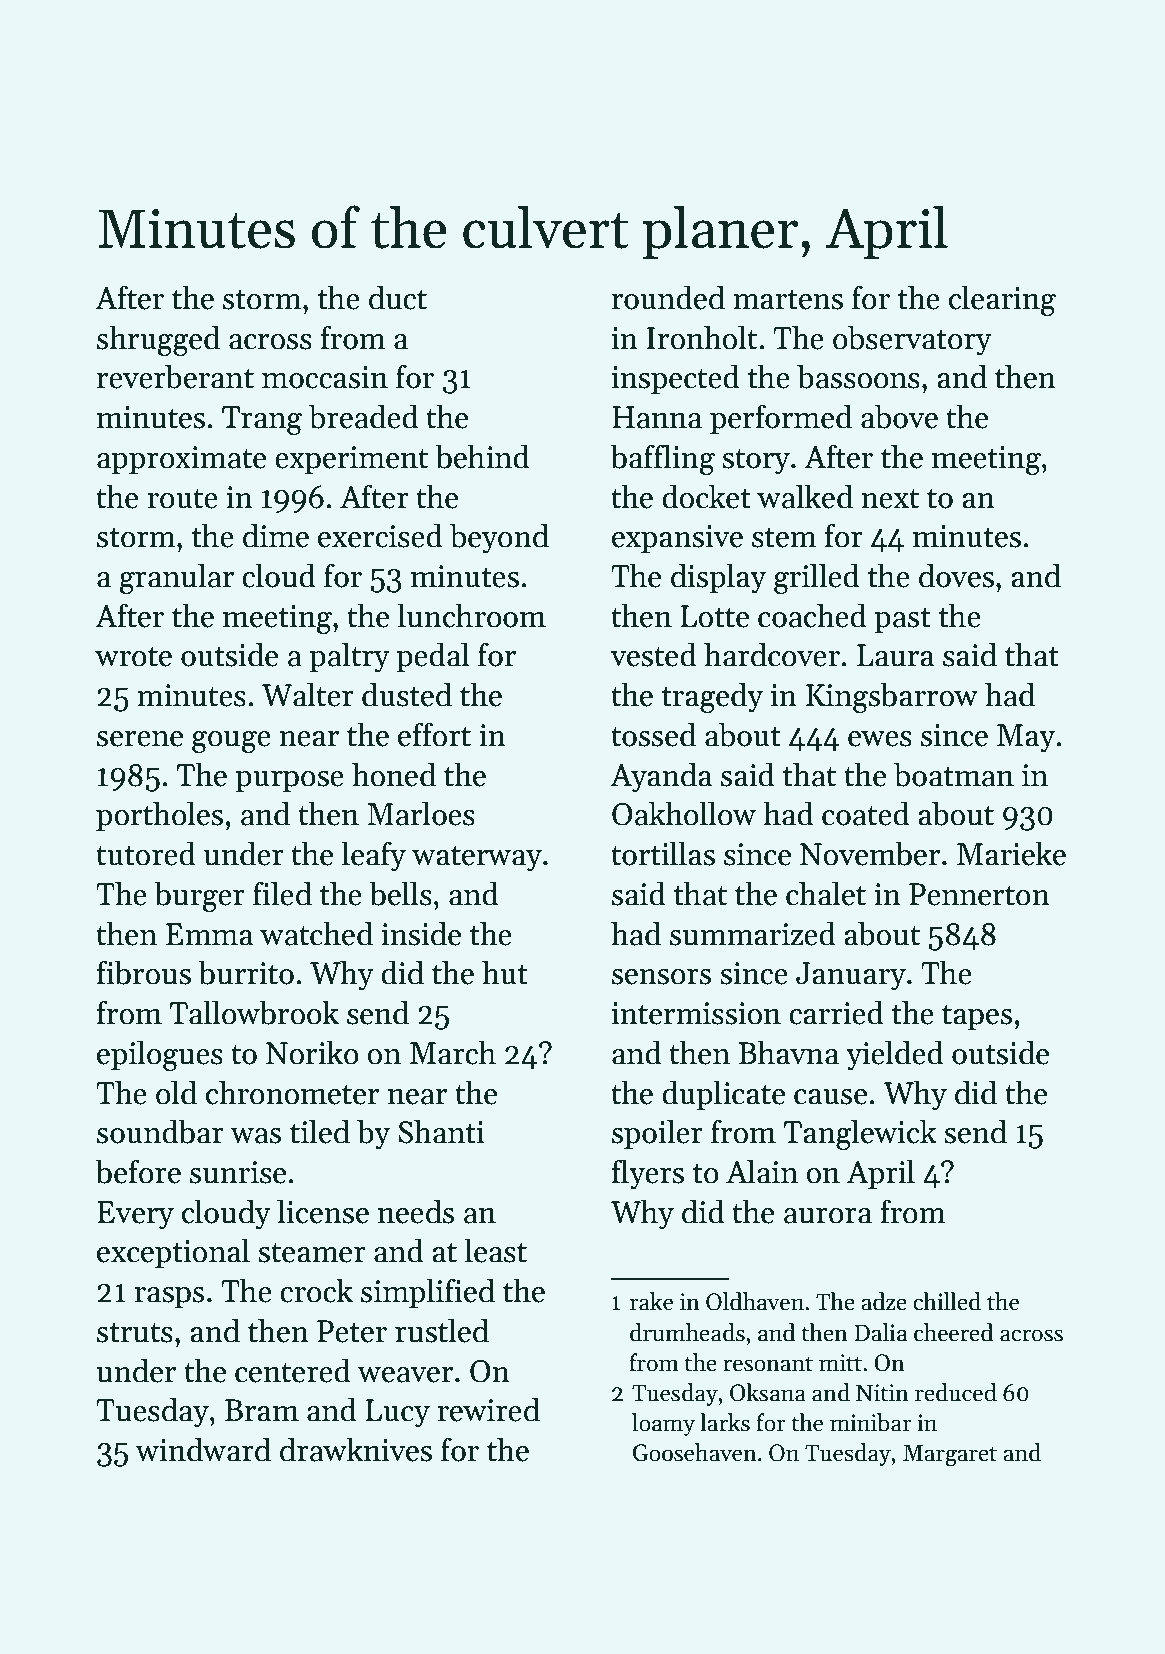 Image resolution: width=1165 pixels, height=1654 pixels. I want to click on shrugged, so click(158, 340).
